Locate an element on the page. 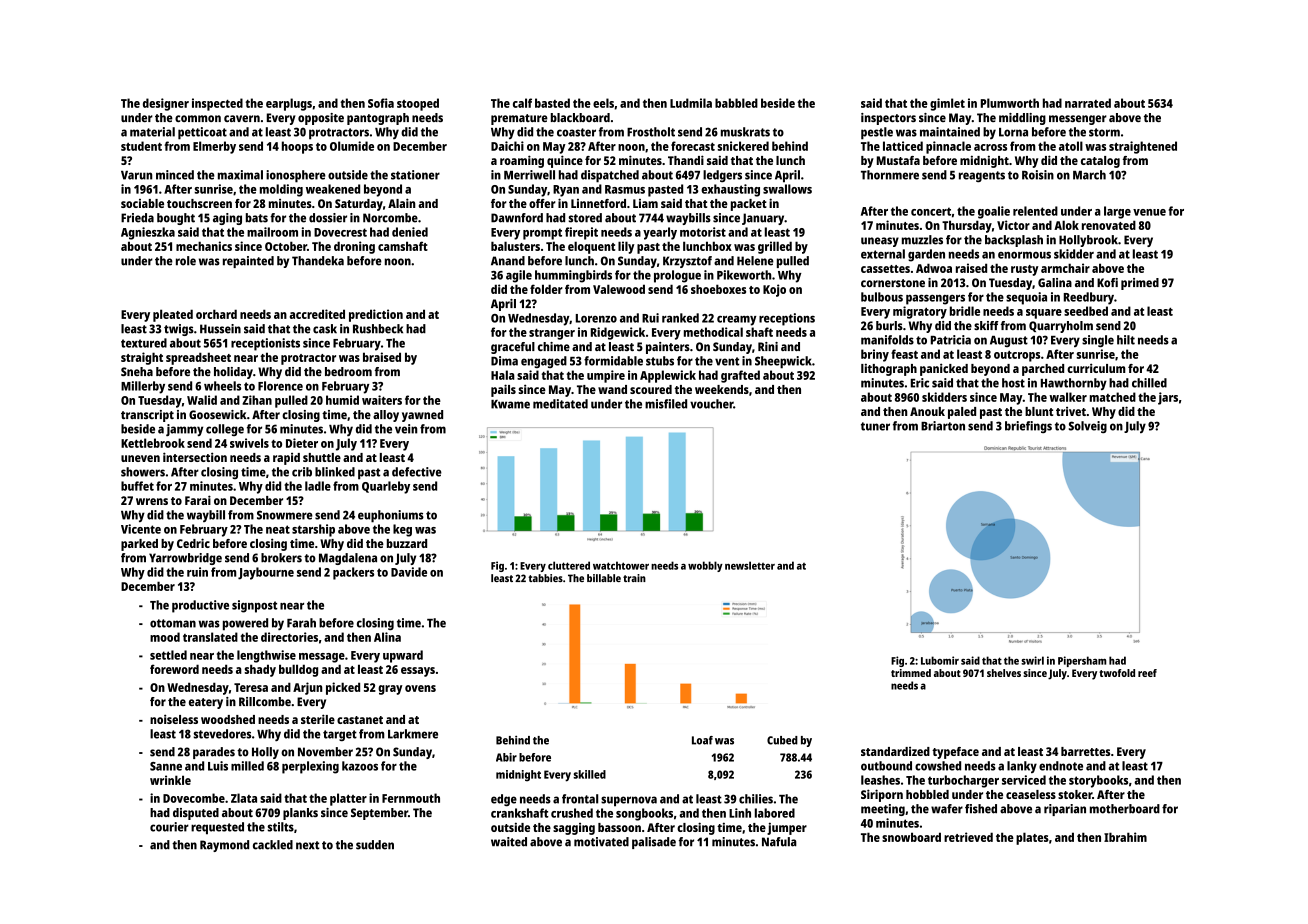 The image size is (1308, 924). misfiled is located at coordinates (666, 404).
